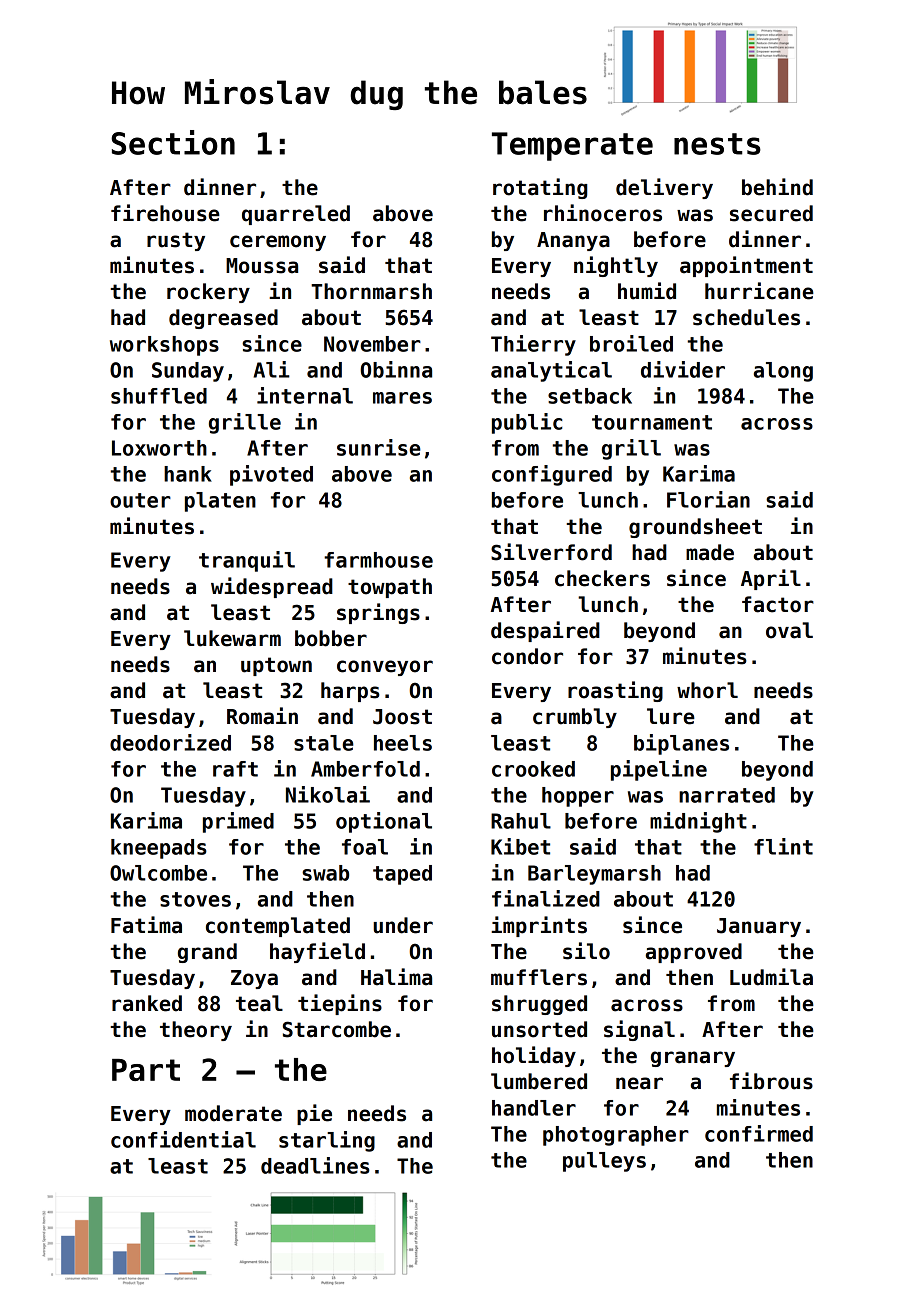 This screenshot has width=924, height=1311. I want to click on Starcombe, so click(337, 1029).
